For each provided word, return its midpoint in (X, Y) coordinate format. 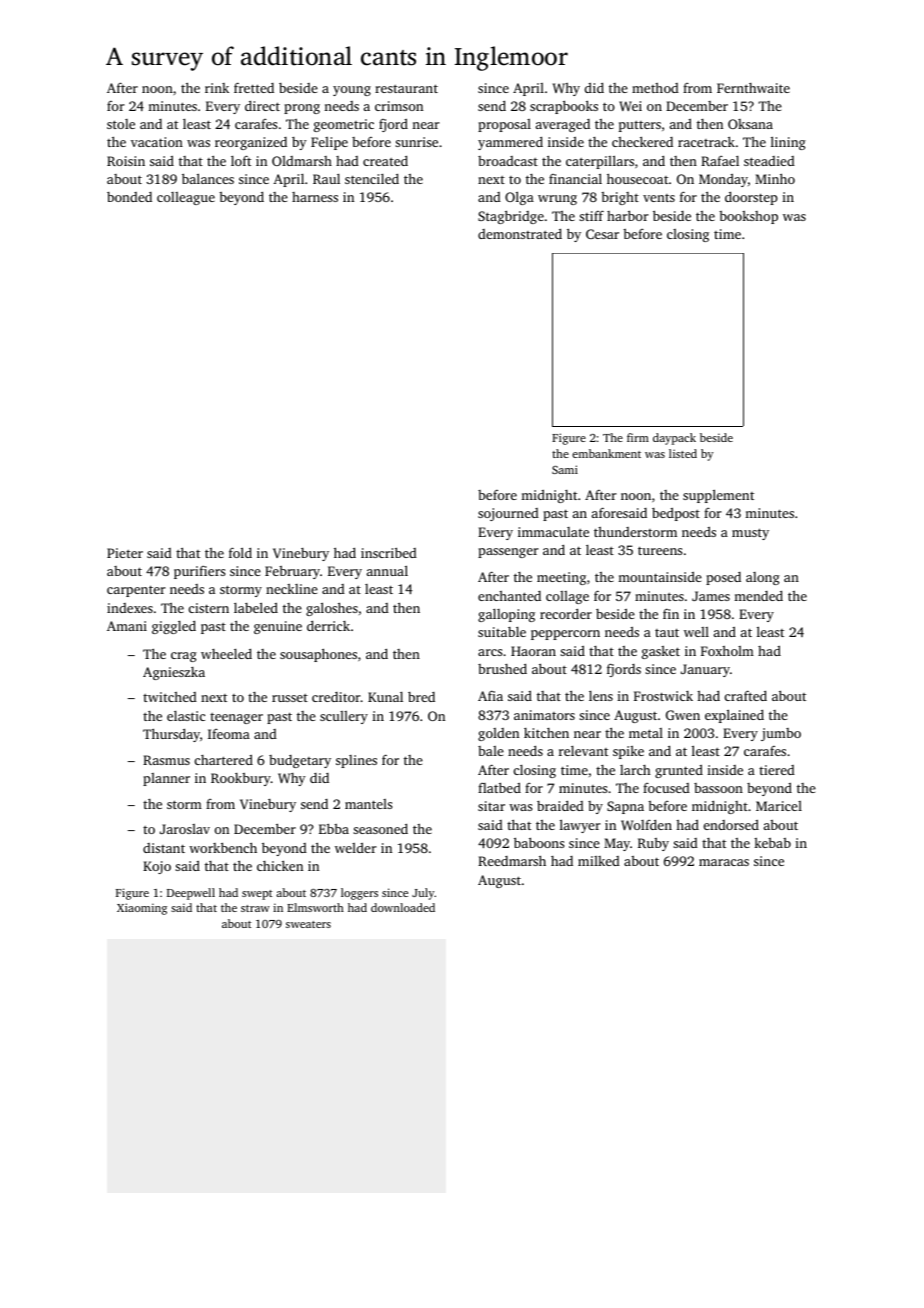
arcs (490, 652)
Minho (775, 178)
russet (290, 698)
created (385, 161)
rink (217, 88)
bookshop (748, 217)
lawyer (580, 826)
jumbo (781, 734)
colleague (186, 198)
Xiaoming (142, 909)
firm (638, 437)
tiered (777, 770)
